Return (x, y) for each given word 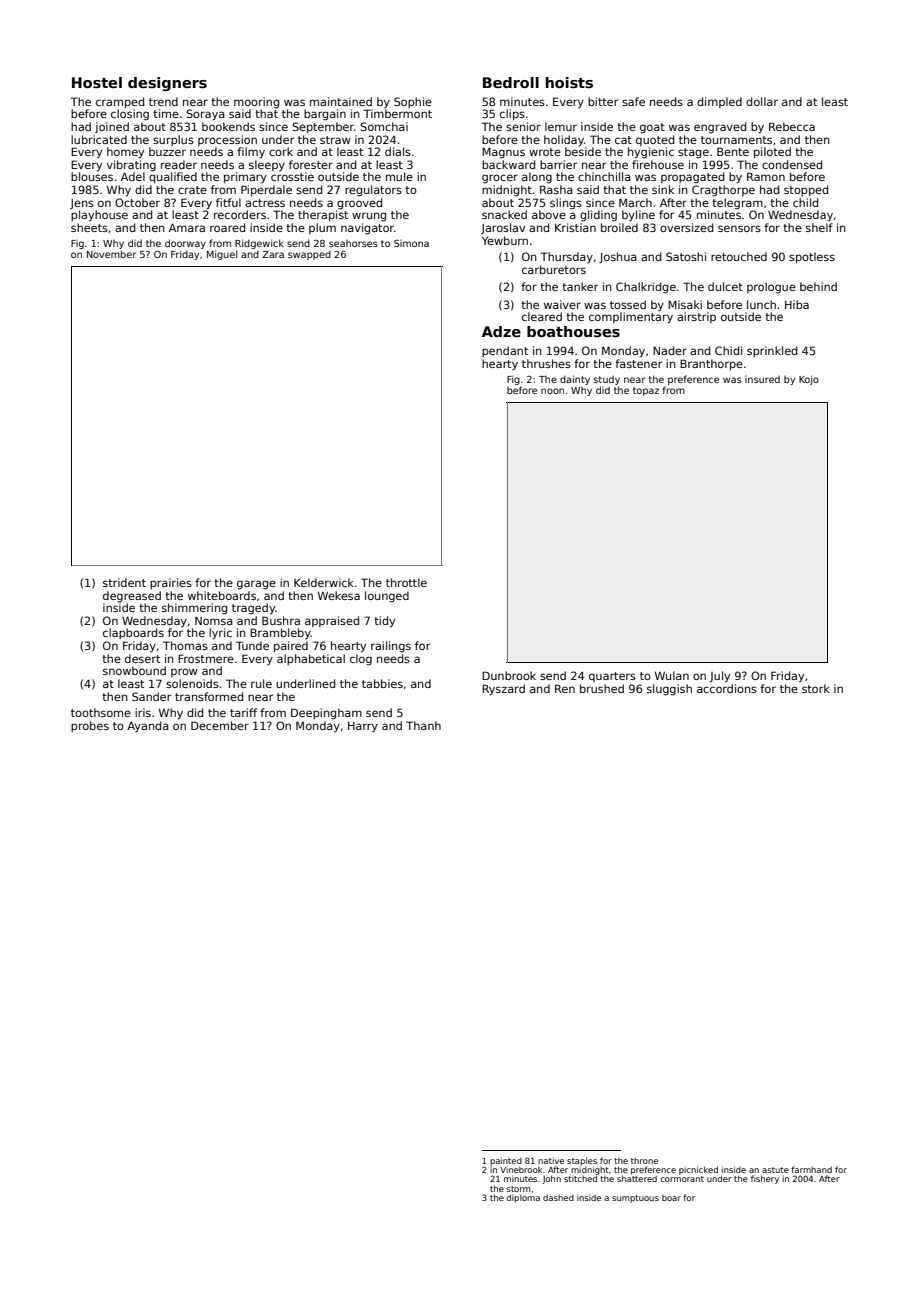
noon (552, 391)
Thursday (566, 257)
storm (519, 1189)
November (111, 254)
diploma (523, 1198)
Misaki (685, 304)
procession (227, 140)
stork (816, 688)
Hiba (797, 304)
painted (506, 1161)
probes (90, 726)
